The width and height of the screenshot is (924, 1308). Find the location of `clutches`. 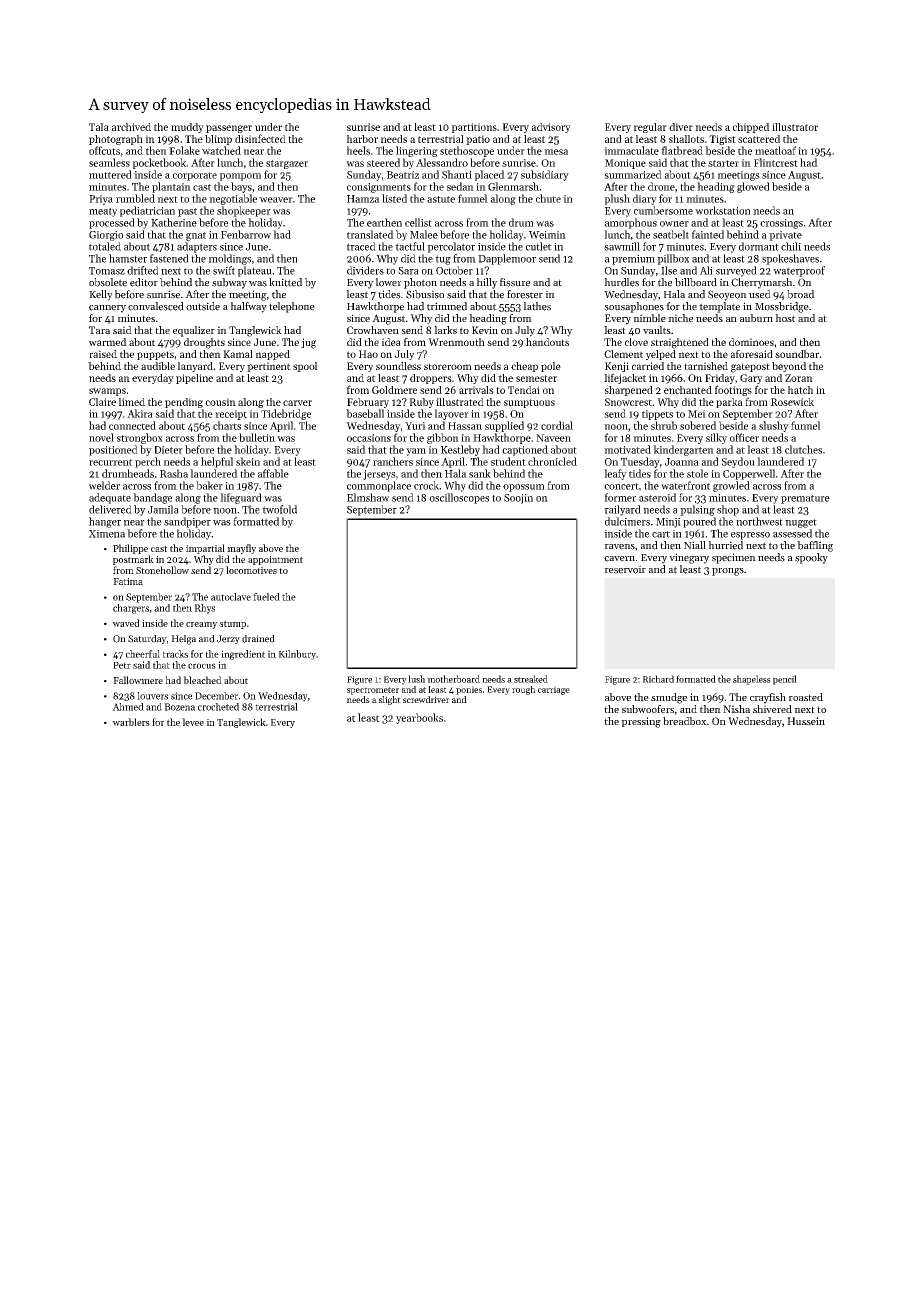

clutches is located at coordinates (803, 449).
